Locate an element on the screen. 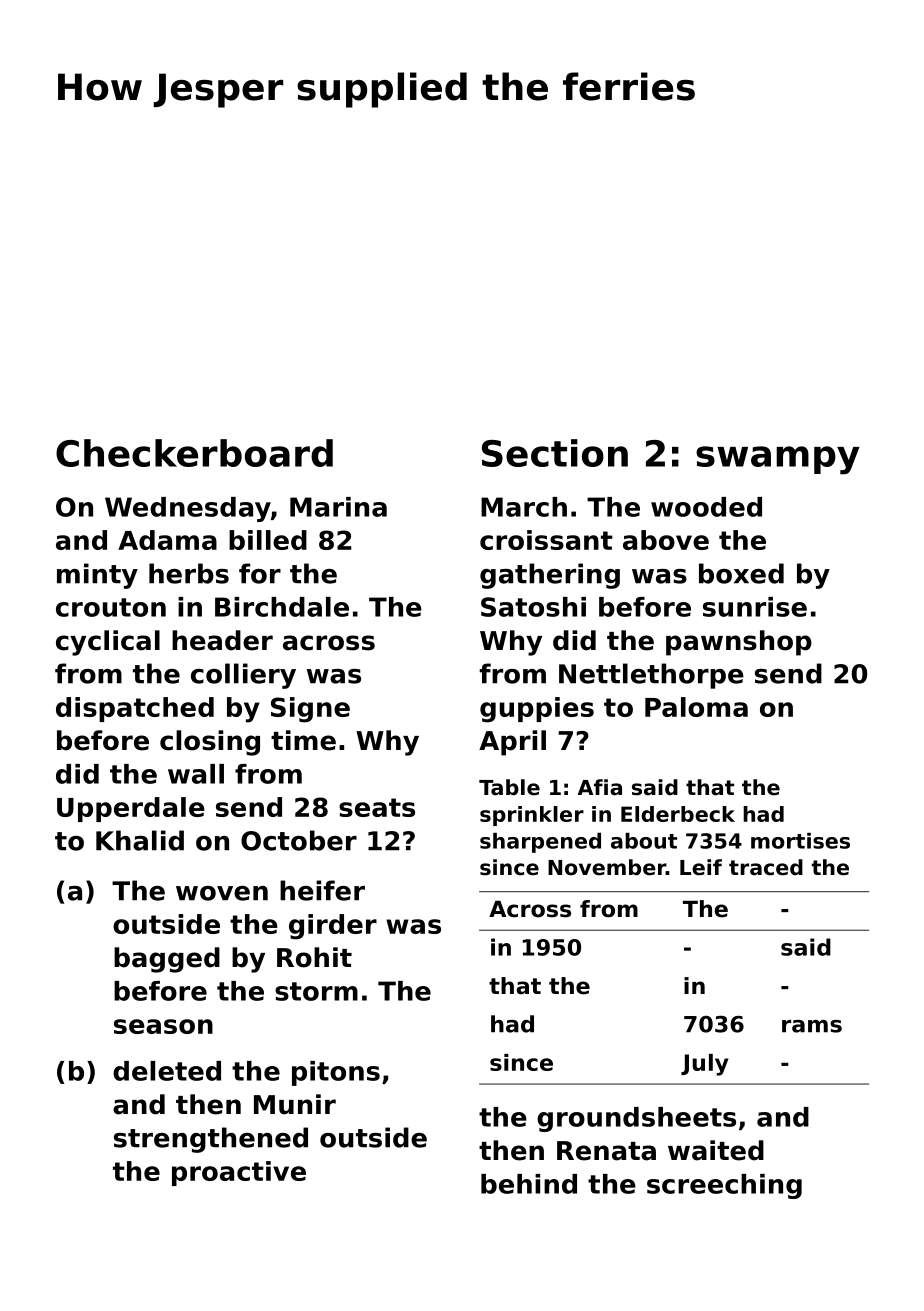  Signe is located at coordinates (310, 710).
